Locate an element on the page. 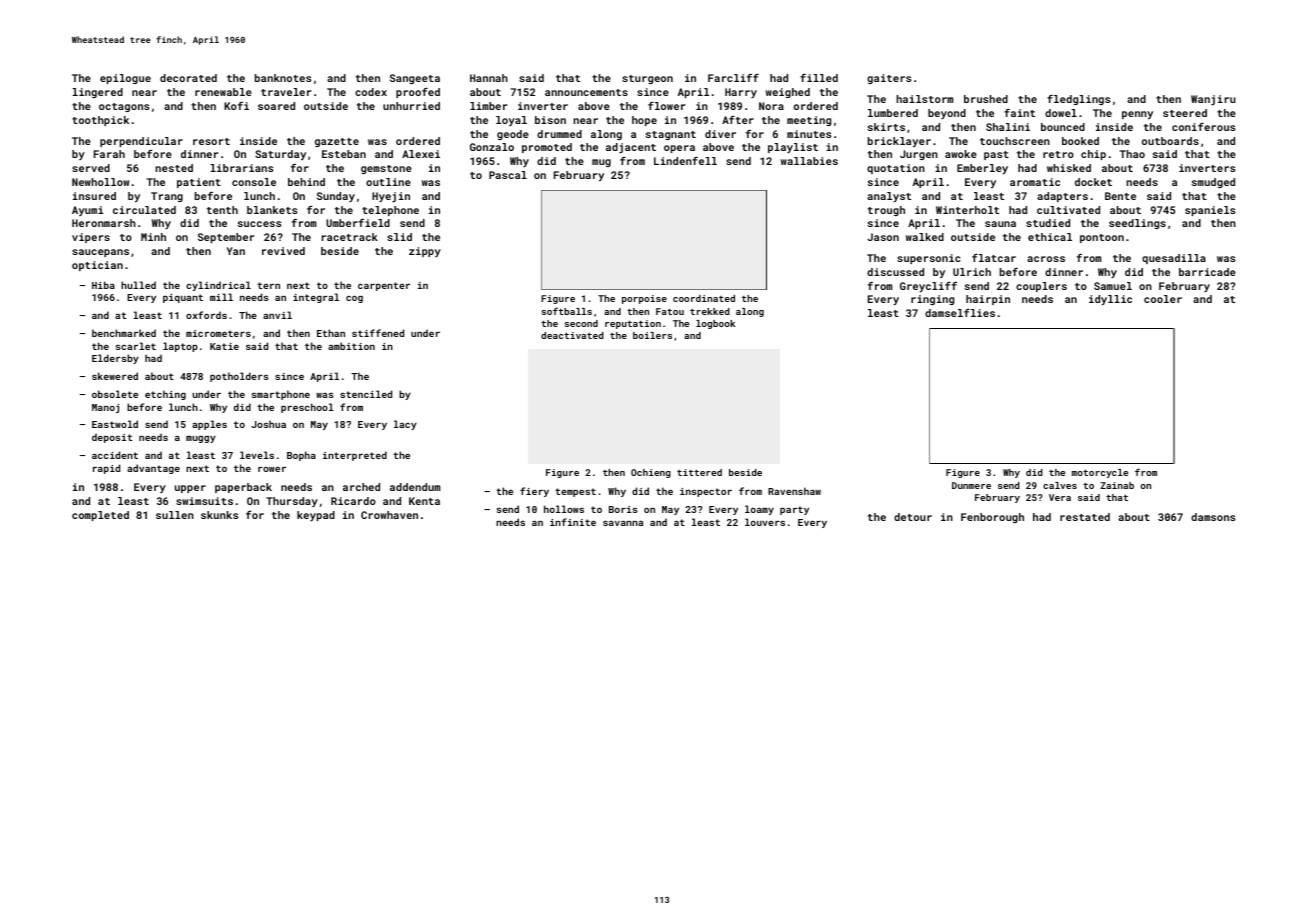 Image resolution: width=1308 pixels, height=924 pixels. boilers is located at coordinates (652, 335).
